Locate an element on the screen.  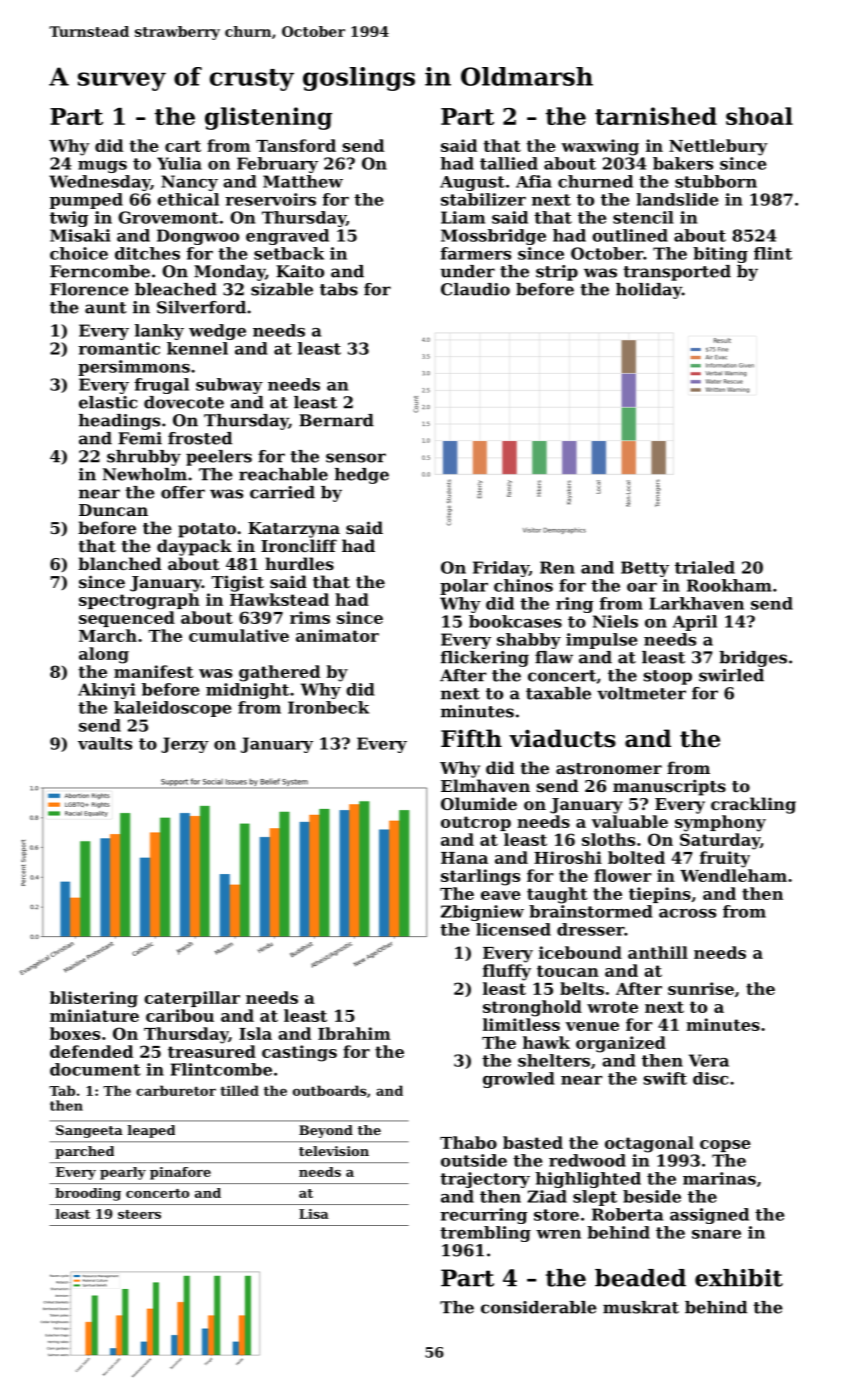
Tansford is located at coordinates (296, 145).
